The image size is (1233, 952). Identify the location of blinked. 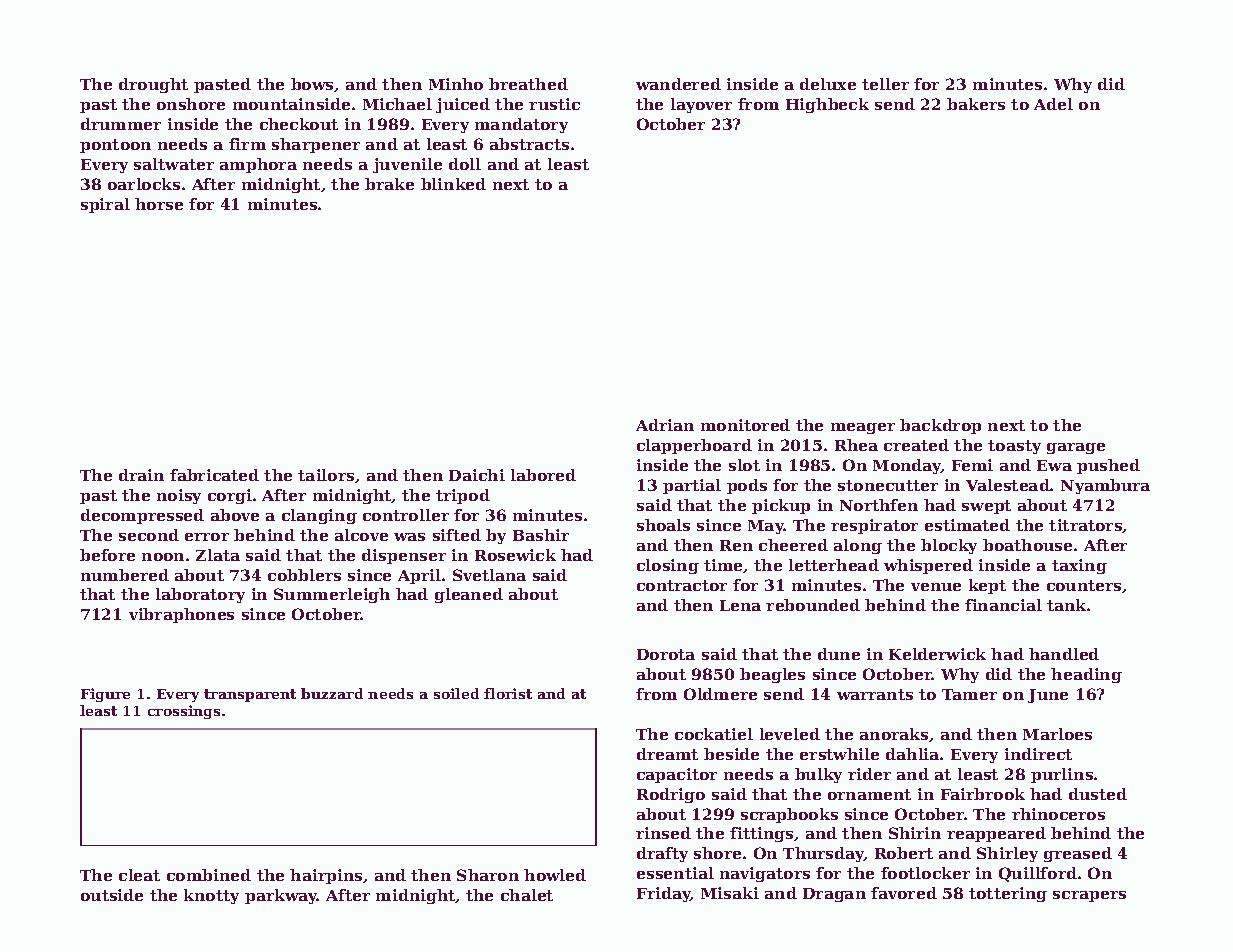
(453, 184).
